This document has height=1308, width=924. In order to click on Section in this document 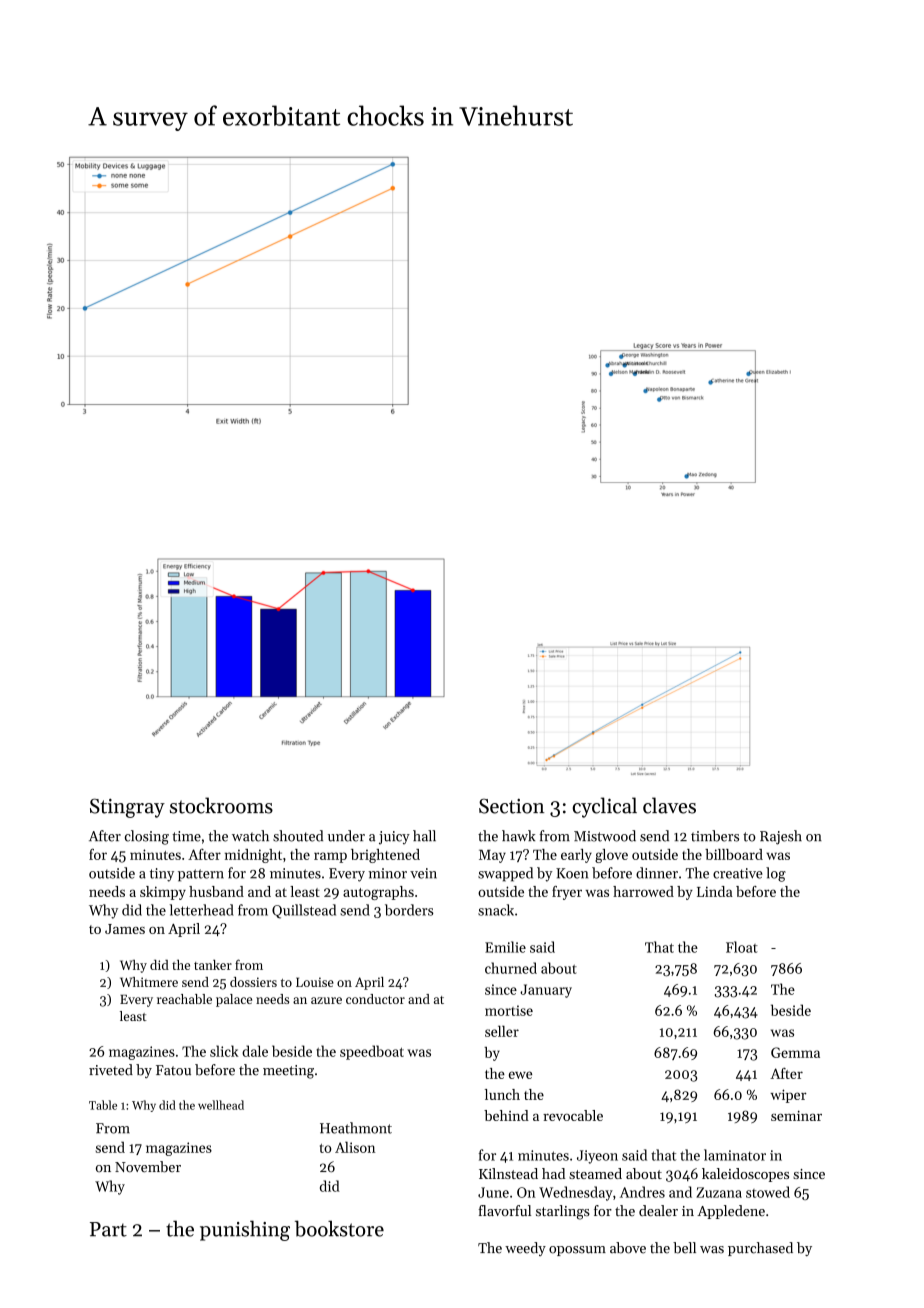, I will do `click(512, 806)`.
